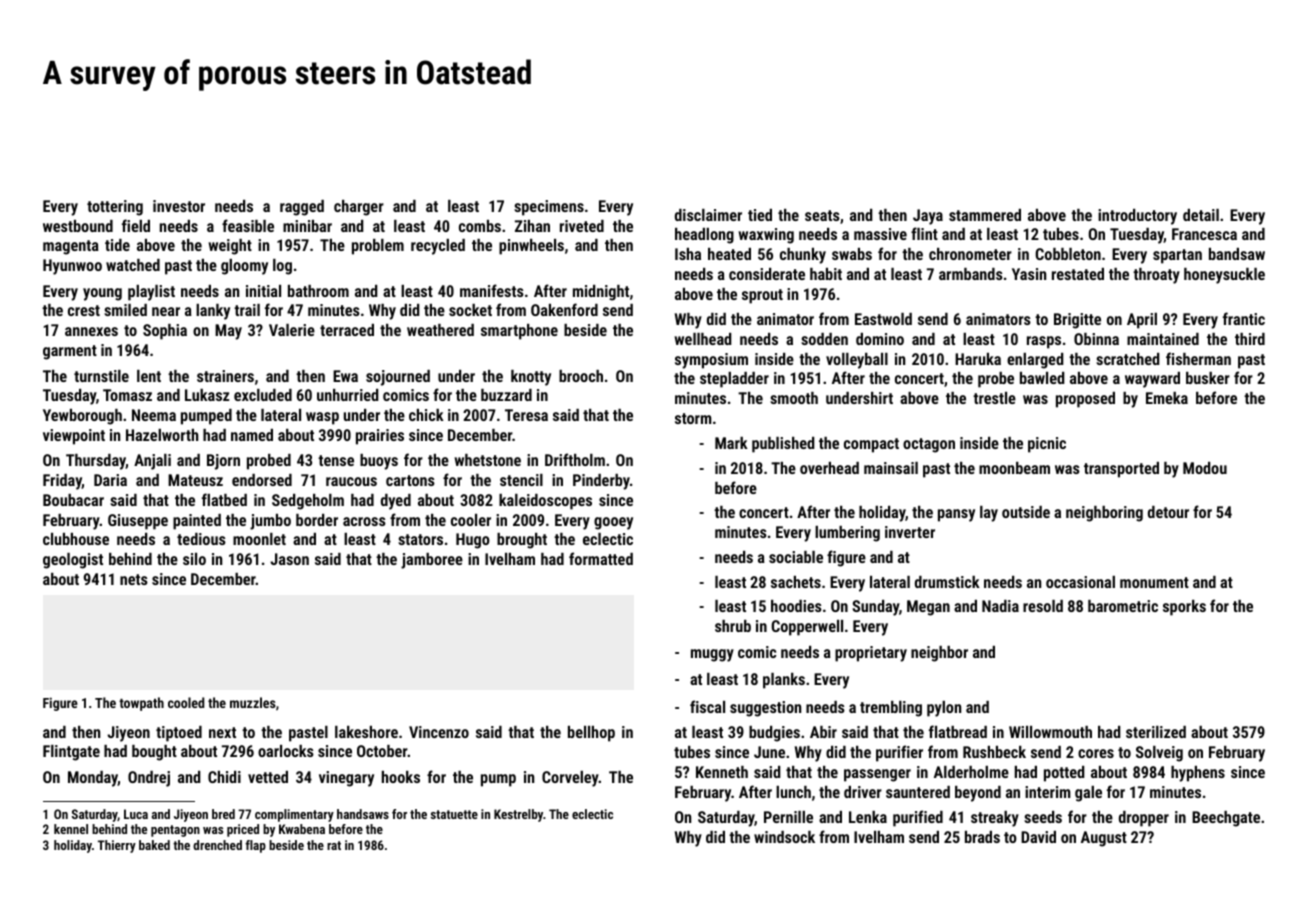 Image resolution: width=1308 pixels, height=924 pixels. Describe the element at coordinates (707, 706) in the screenshot. I see `fiscal` at that location.
